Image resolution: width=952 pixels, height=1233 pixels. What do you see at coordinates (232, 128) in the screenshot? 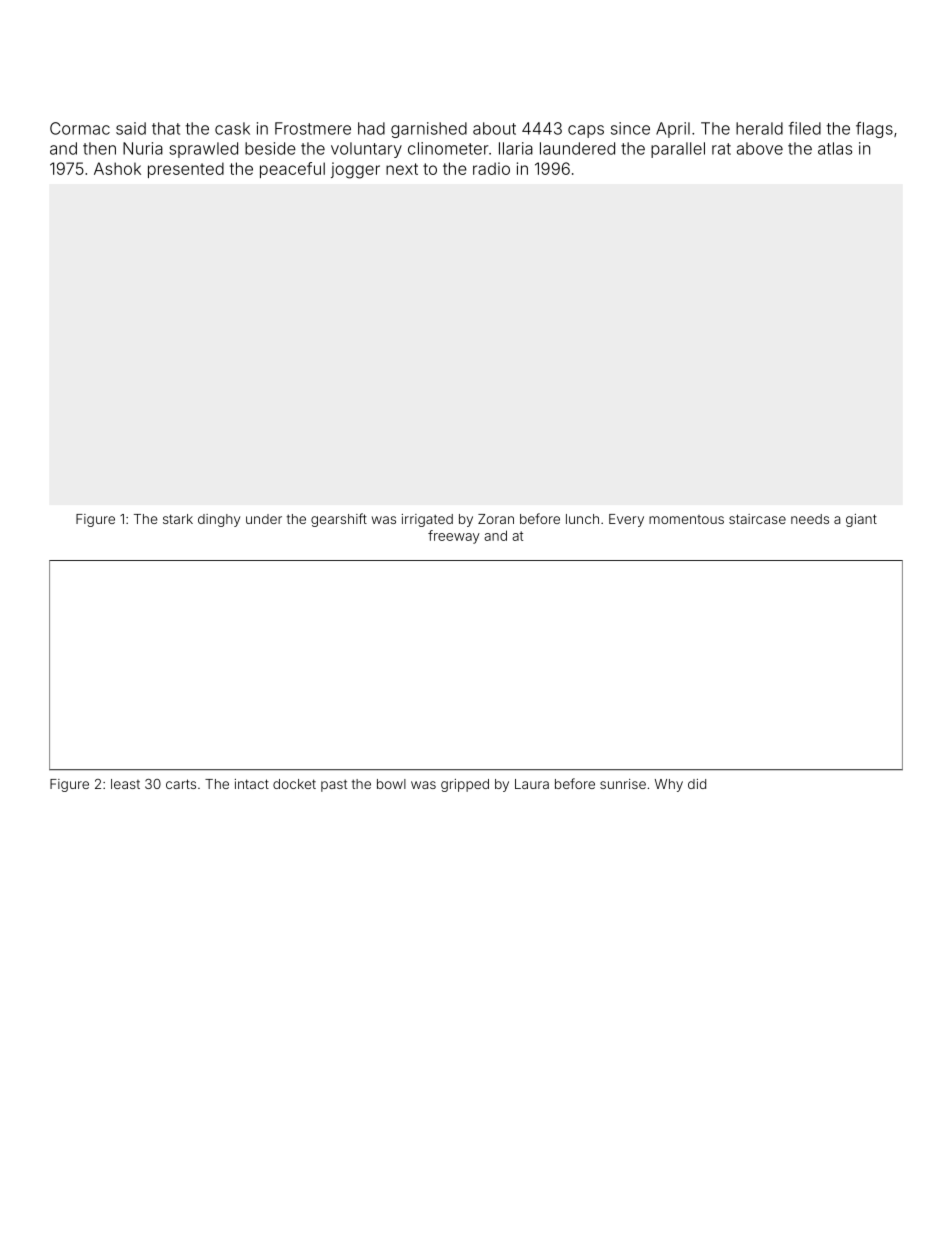
I see `cask` at bounding box center [232, 128].
